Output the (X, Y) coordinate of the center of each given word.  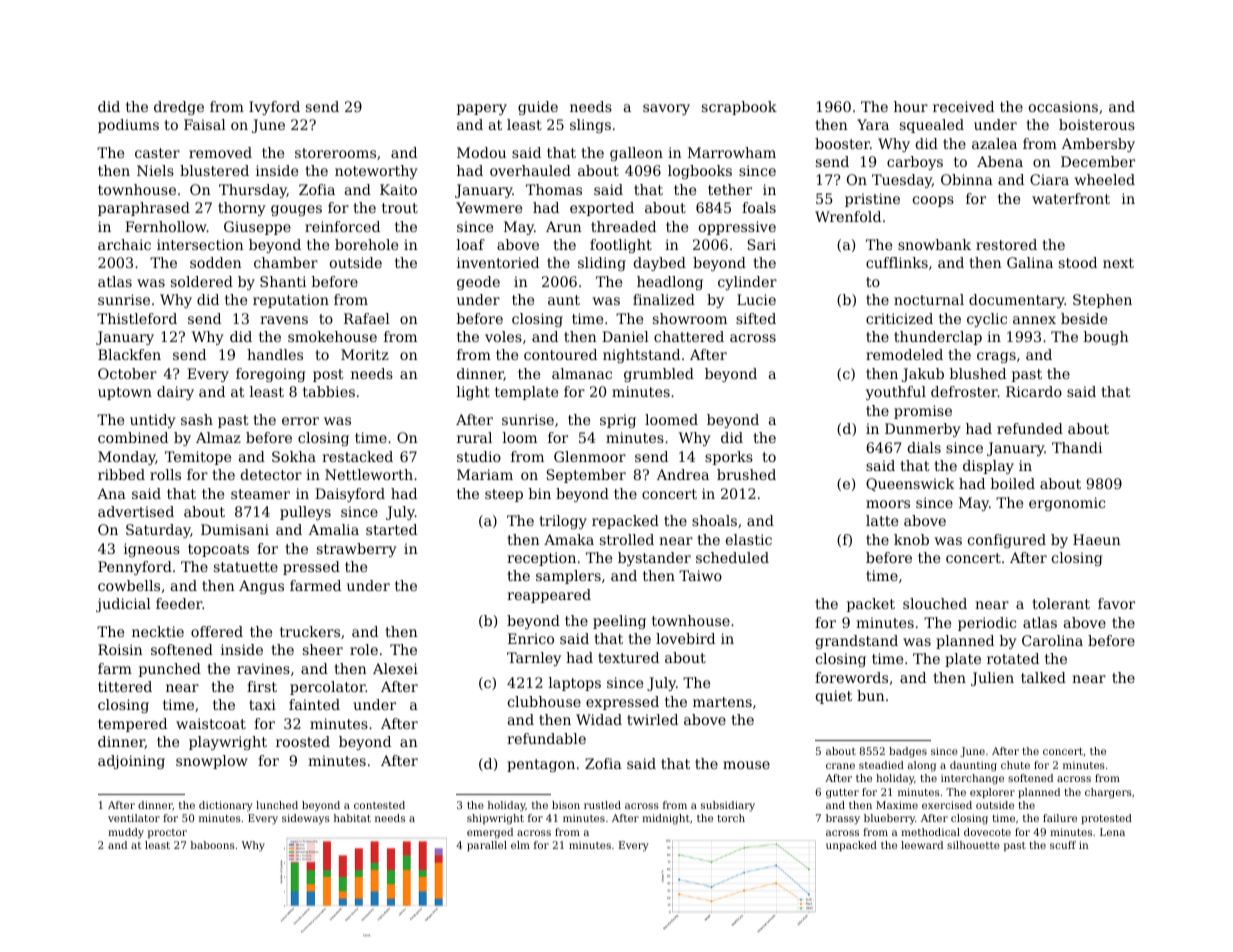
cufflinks (897, 262)
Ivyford (274, 108)
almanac (582, 373)
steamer (260, 494)
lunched (277, 805)
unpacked (851, 846)
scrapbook (739, 108)
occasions (1063, 106)
